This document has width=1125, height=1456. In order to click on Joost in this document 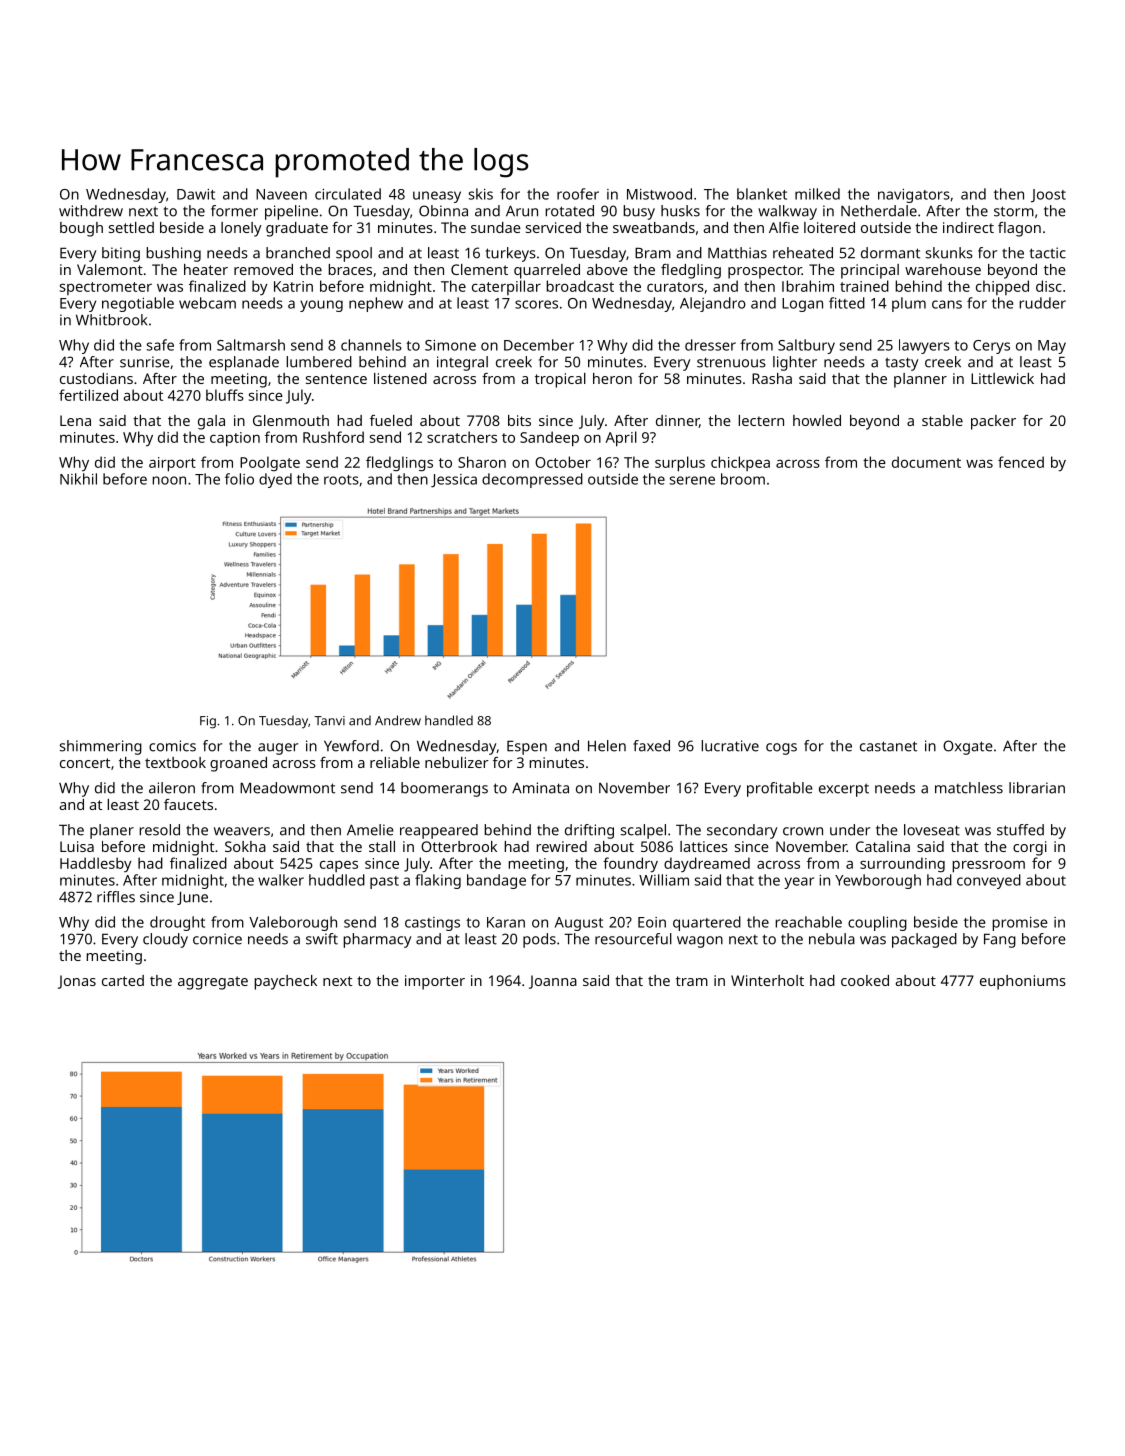, I will do `click(1048, 196)`.
